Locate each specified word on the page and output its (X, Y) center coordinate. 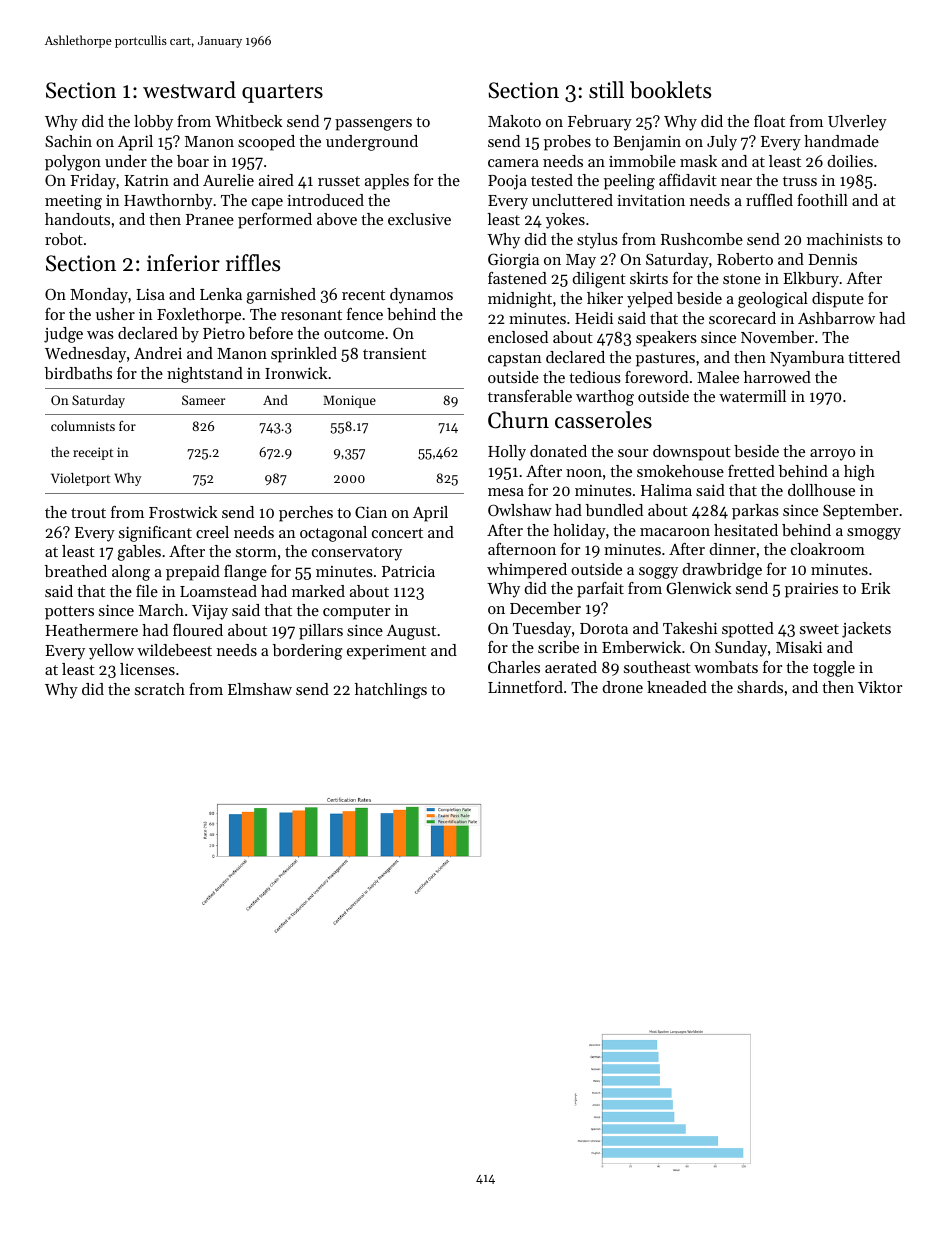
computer (356, 613)
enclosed (518, 337)
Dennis (832, 259)
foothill (822, 200)
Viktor (880, 687)
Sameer (203, 400)
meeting (73, 202)
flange (245, 573)
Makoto (514, 121)
